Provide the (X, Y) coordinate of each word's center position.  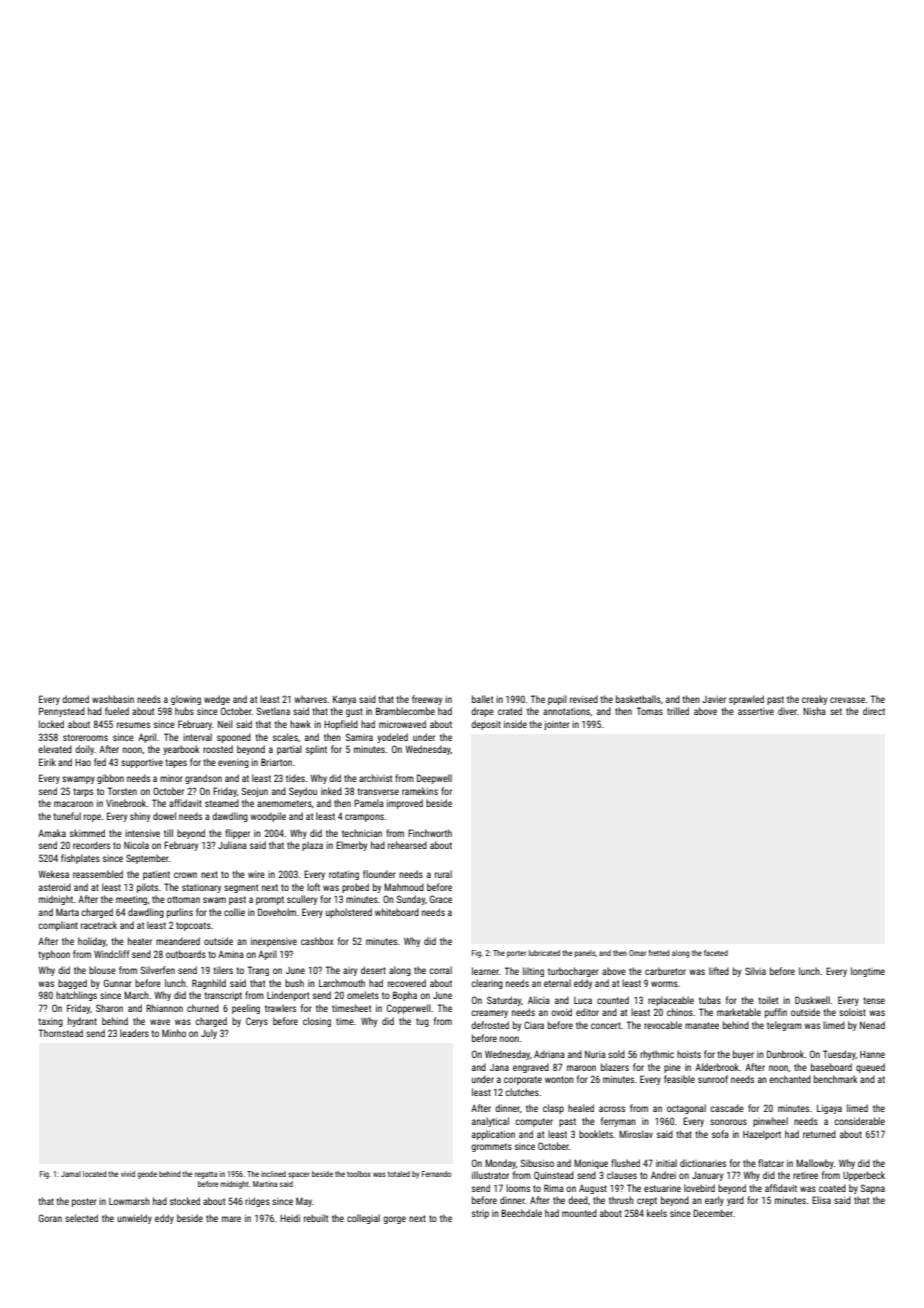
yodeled (392, 738)
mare (231, 1219)
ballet (482, 699)
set (836, 711)
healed (581, 1108)
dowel (164, 816)
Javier (714, 699)
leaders (134, 1033)
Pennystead (62, 712)
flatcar (771, 1163)
